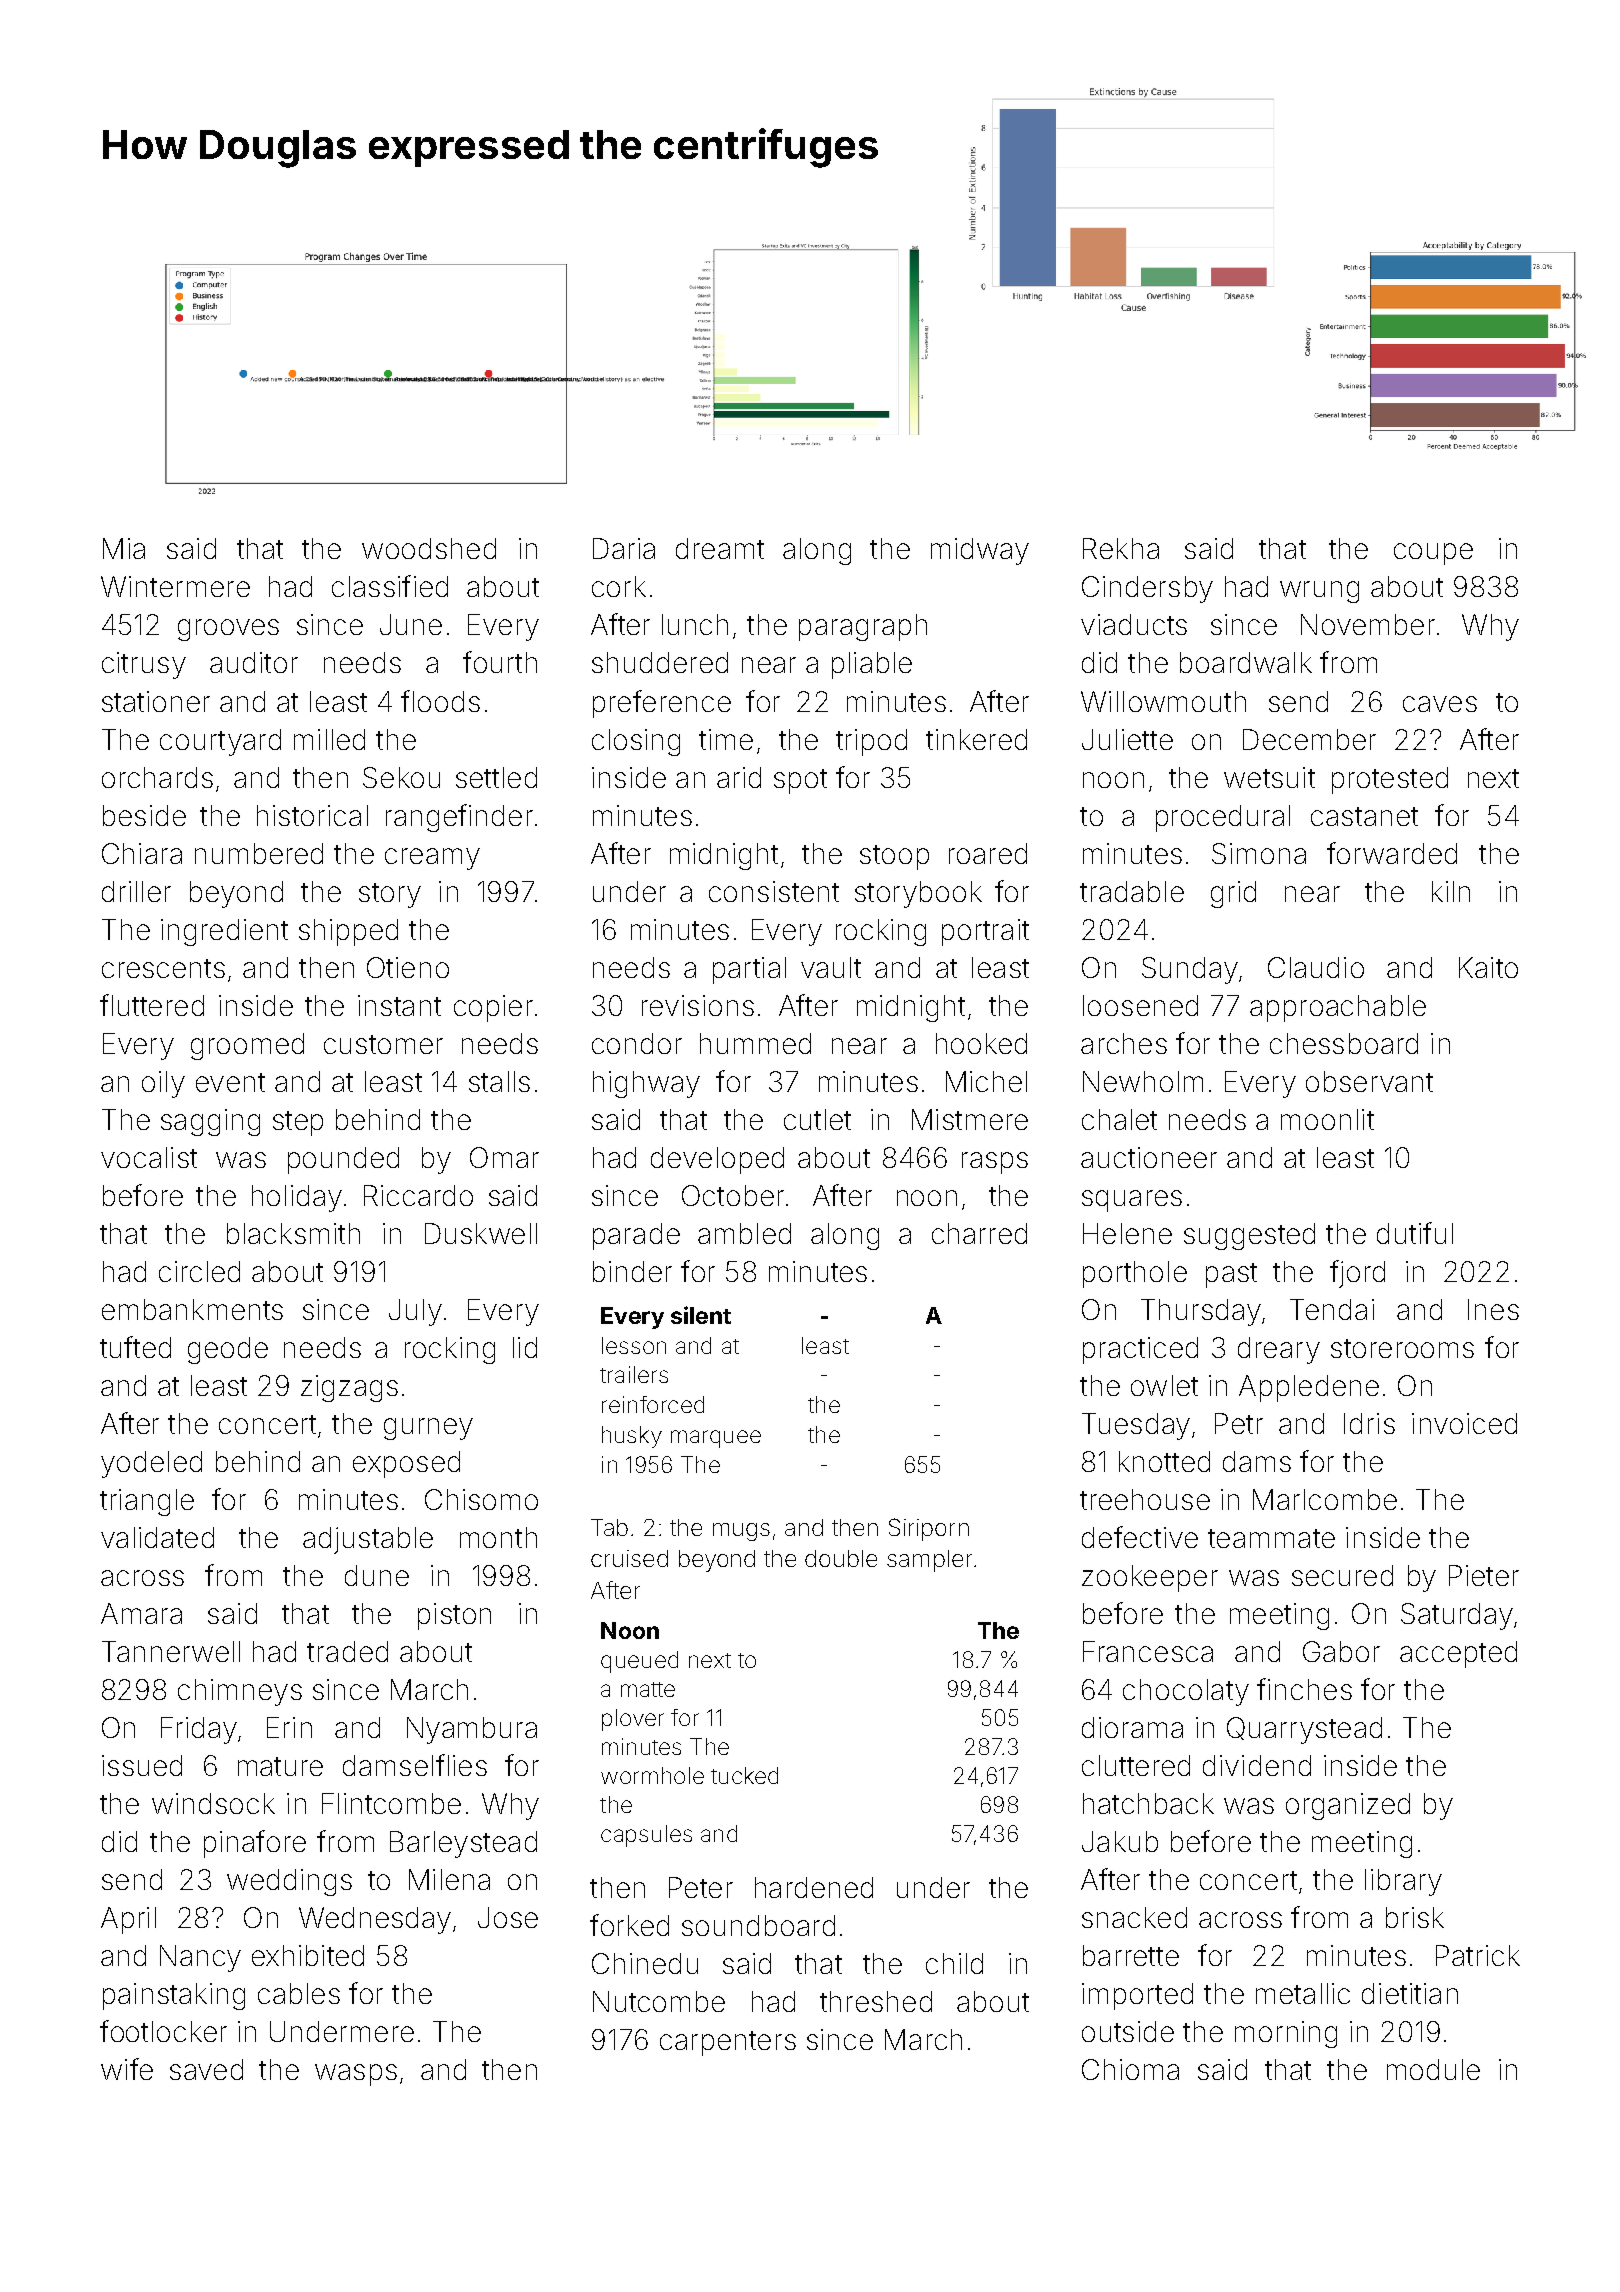 Image resolution: width=1620 pixels, height=2292 pixels. What do you see at coordinates (624, 548) in the image?
I see `Daria` at bounding box center [624, 548].
